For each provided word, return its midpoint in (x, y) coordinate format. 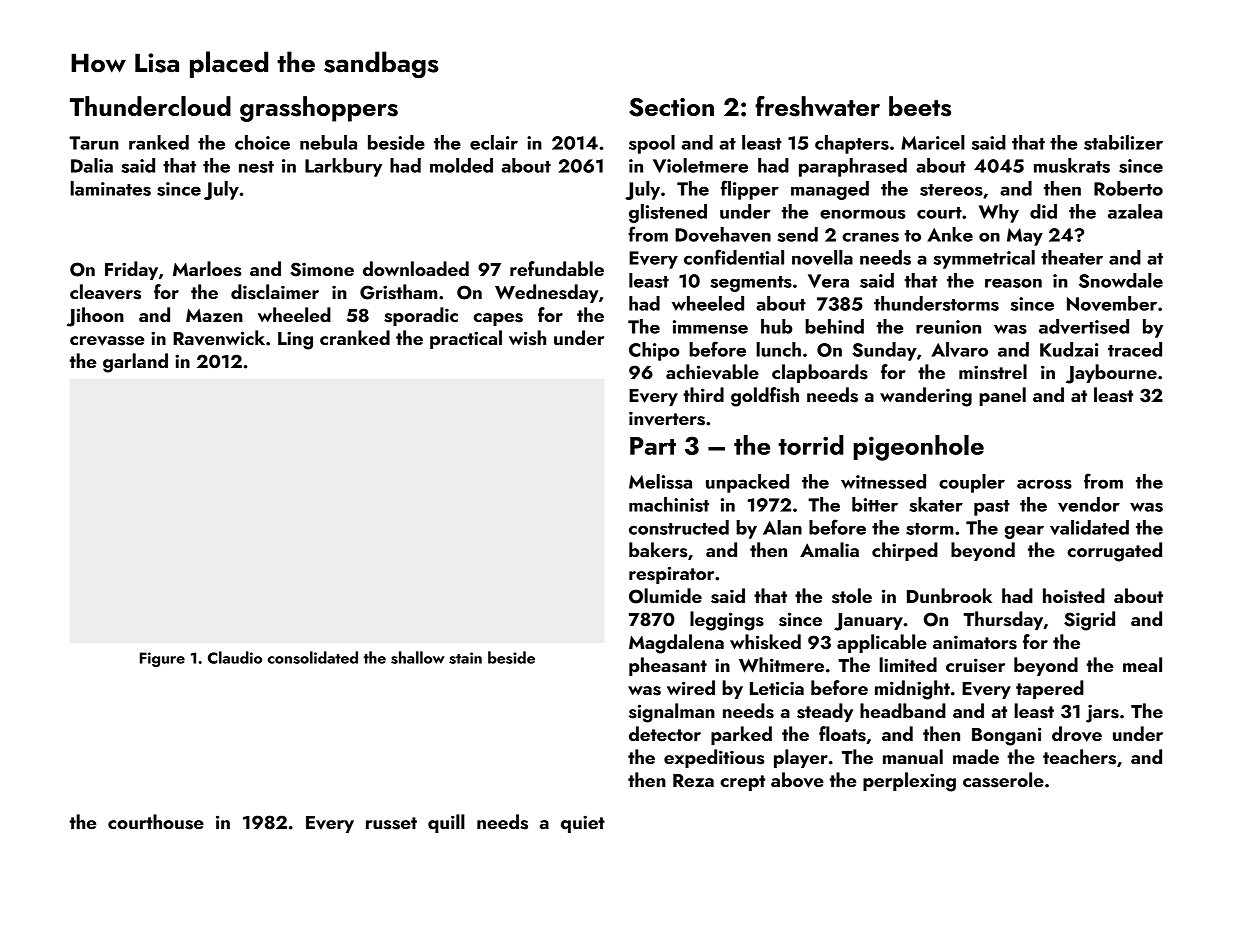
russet (391, 823)
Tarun (94, 143)
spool (652, 144)
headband (903, 710)
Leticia (777, 688)
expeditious (714, 758)
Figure (162, 659)
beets (920, 106)
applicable (882, 643)
